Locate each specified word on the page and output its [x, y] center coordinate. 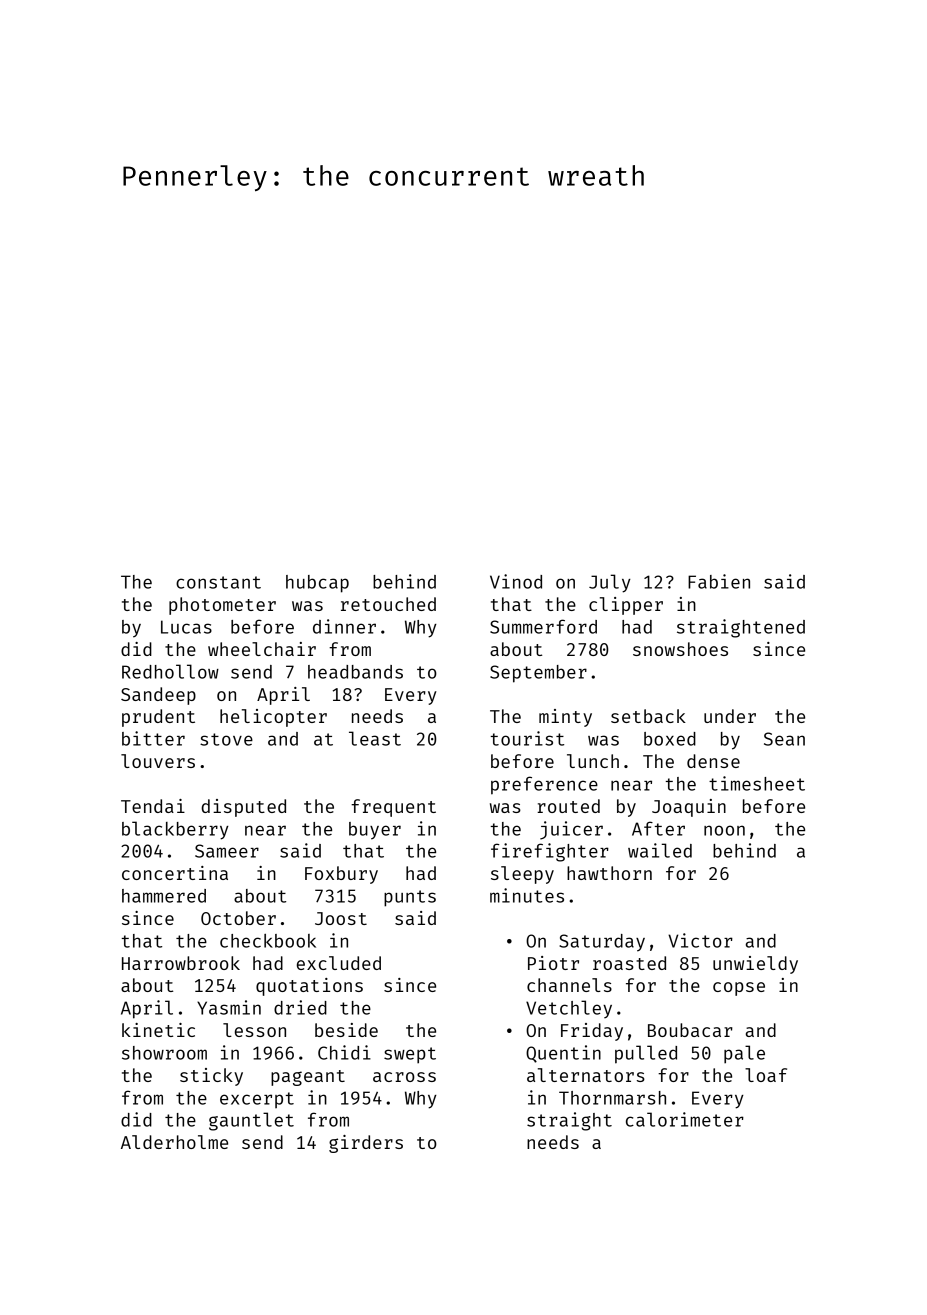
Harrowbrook [181, 963]
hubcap [317, 584]
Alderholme [174, 1142]
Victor [700, 940]
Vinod [516, 581]
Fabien [719, 581]
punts [410, 898]
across [404, 1077]
